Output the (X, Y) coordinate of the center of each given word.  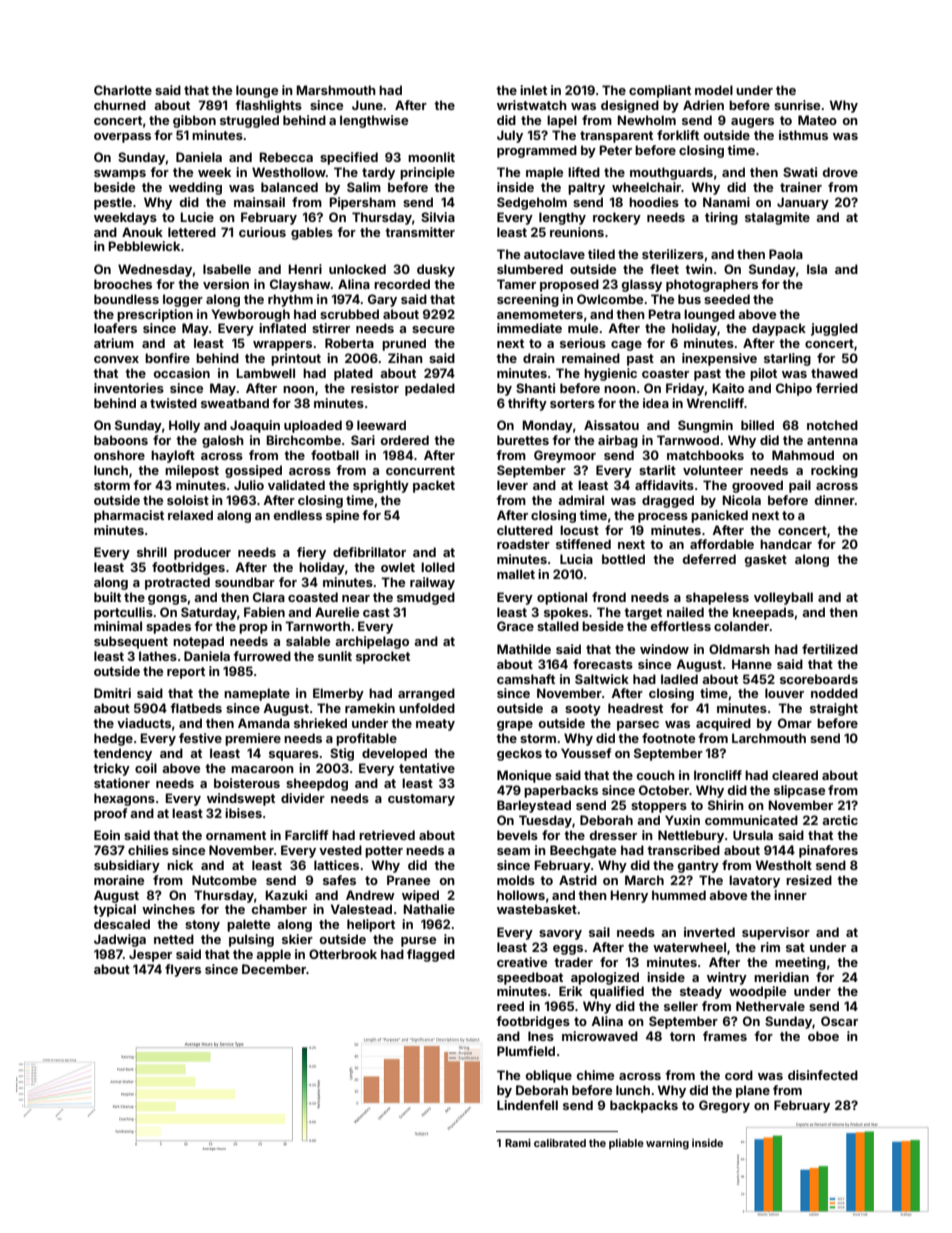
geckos (519, 754)
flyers (183, 970)
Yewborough (250, 315)
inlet (533, 90)
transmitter (420, 232)
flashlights (268, 106)
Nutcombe (224, 880)
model (714, 90)
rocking (834, 471)
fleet (664, 269)
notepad (198, 642)
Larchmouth (769, 738)
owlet (398, 567)
